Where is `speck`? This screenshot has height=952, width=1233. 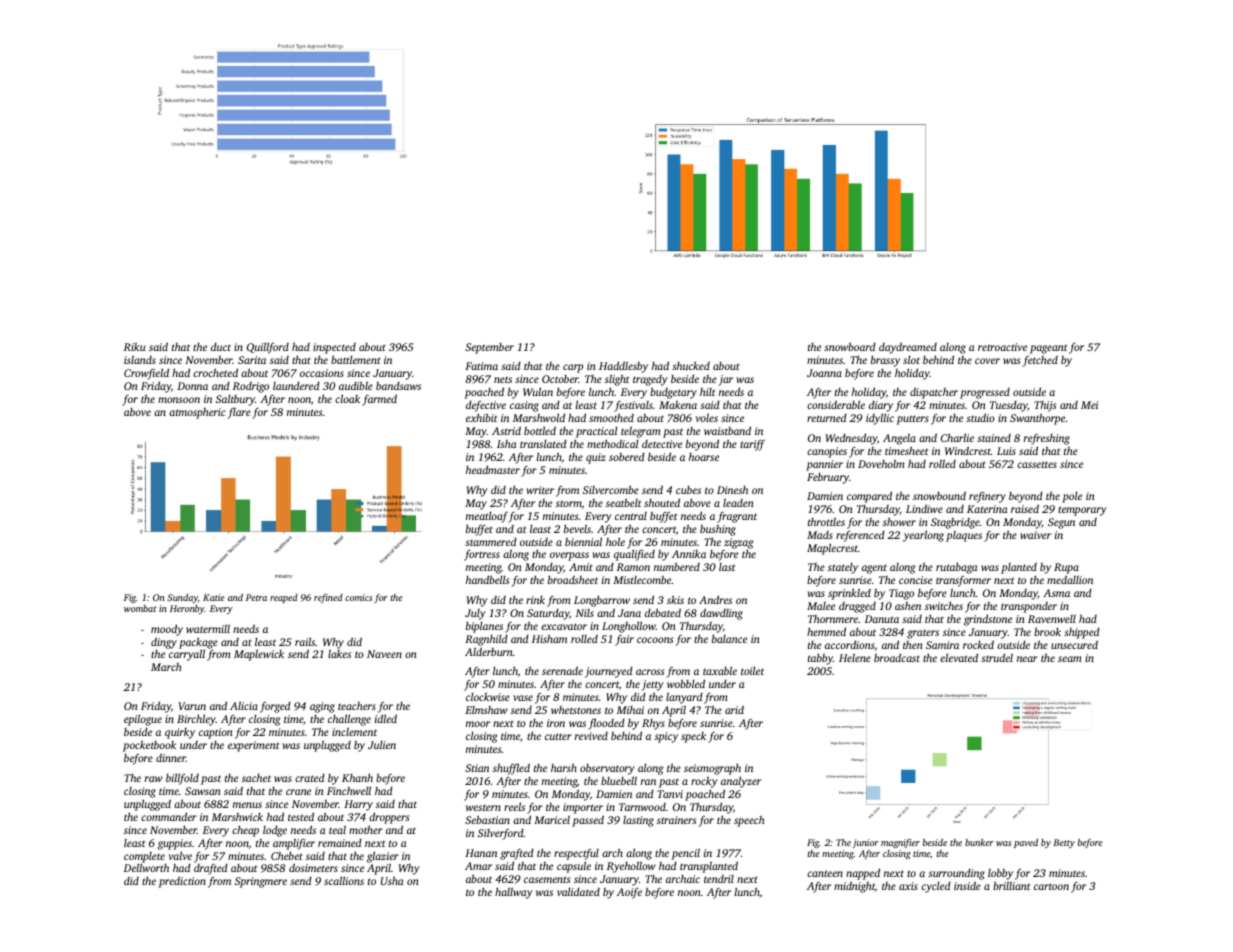
speck is located at coordinates (693, 737).
